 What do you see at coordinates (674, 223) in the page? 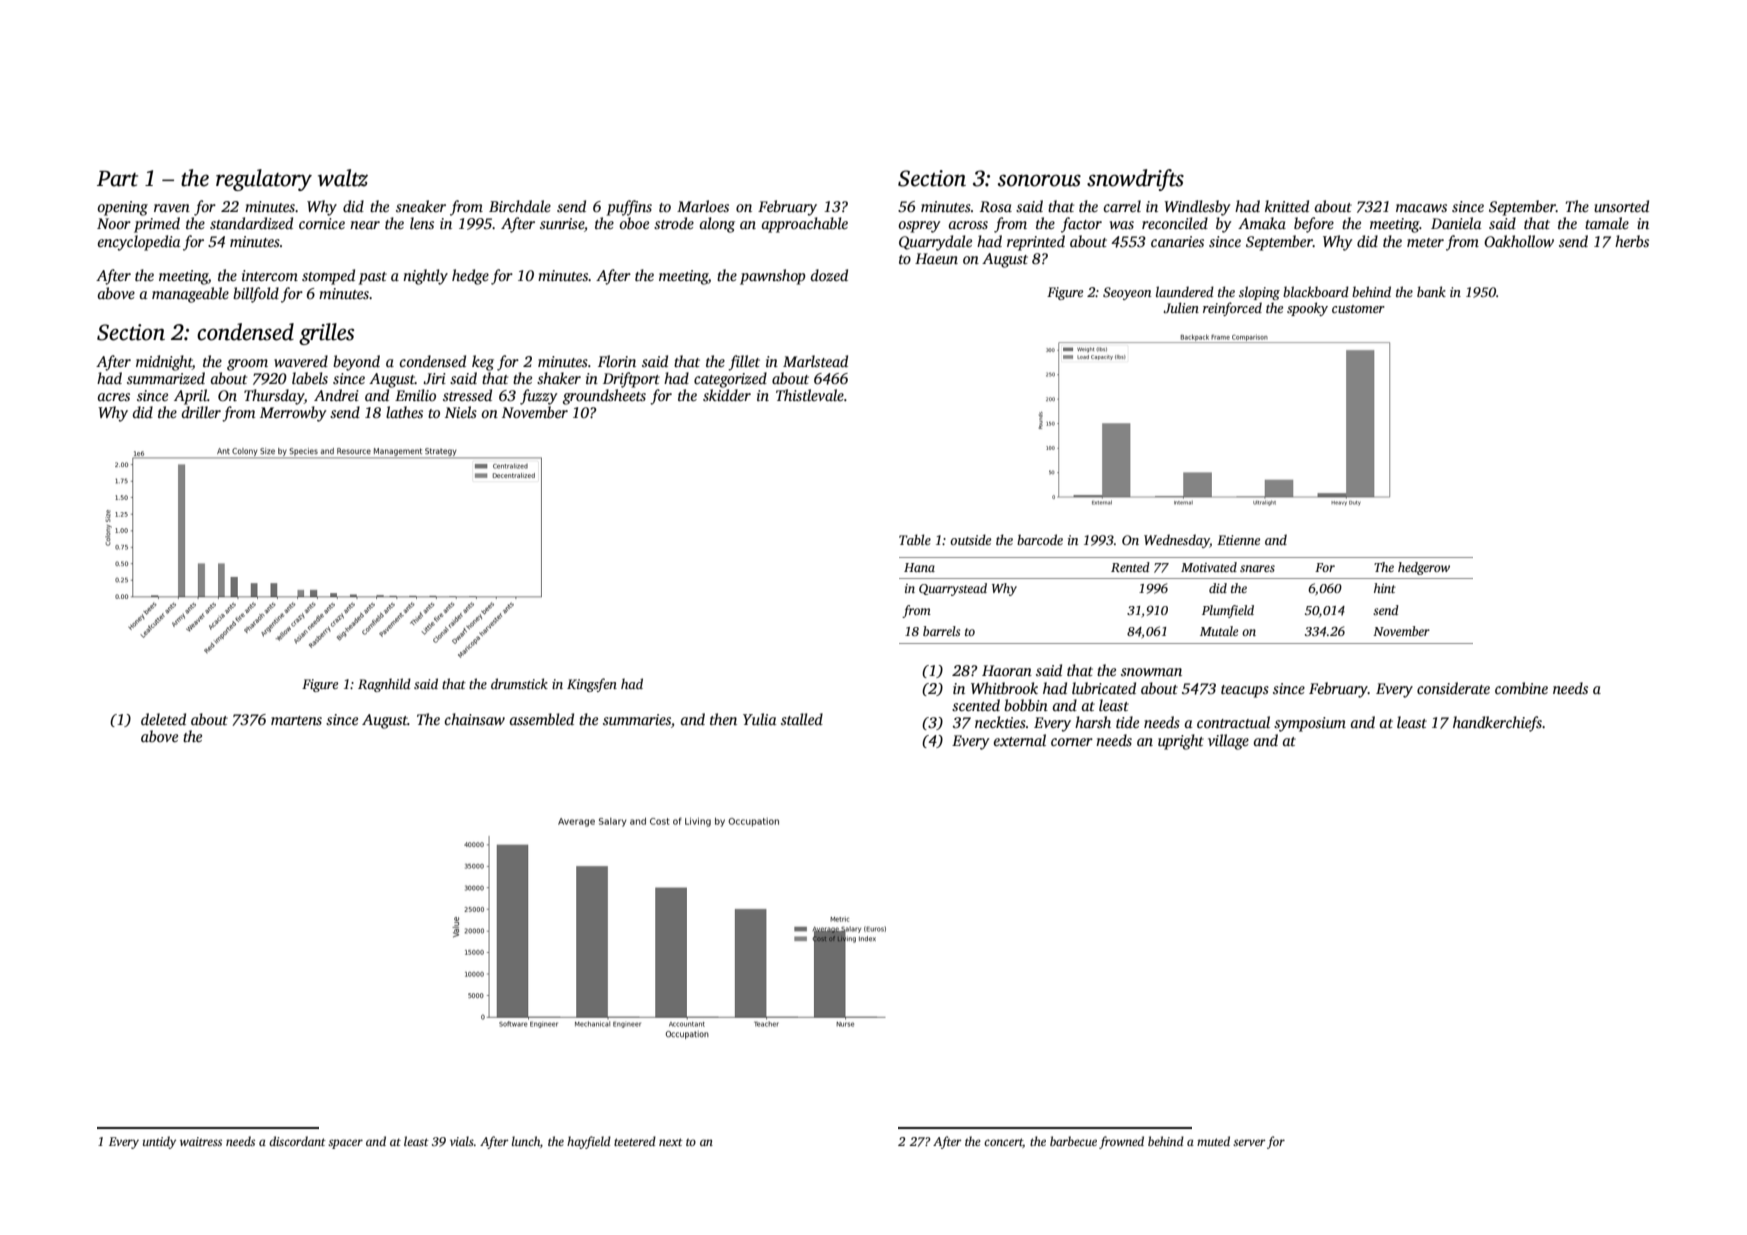
I see `strode` at bounding box center [674, 223].
